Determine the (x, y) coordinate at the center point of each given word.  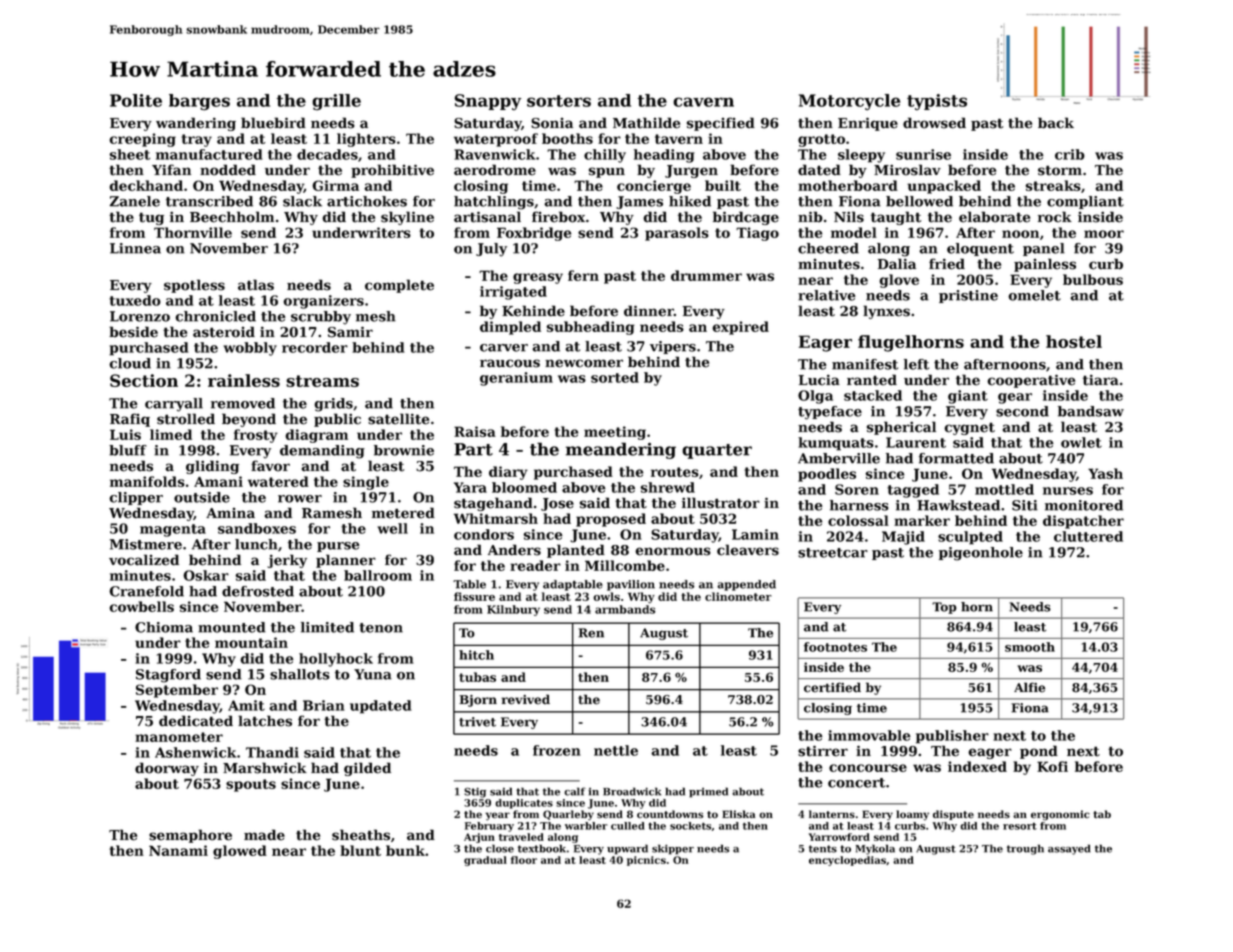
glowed (240, 852)
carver (504, 348)
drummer (706, 275)
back (1056, 123)
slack (302, 201)
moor (1104, 234)
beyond (249, 420)
